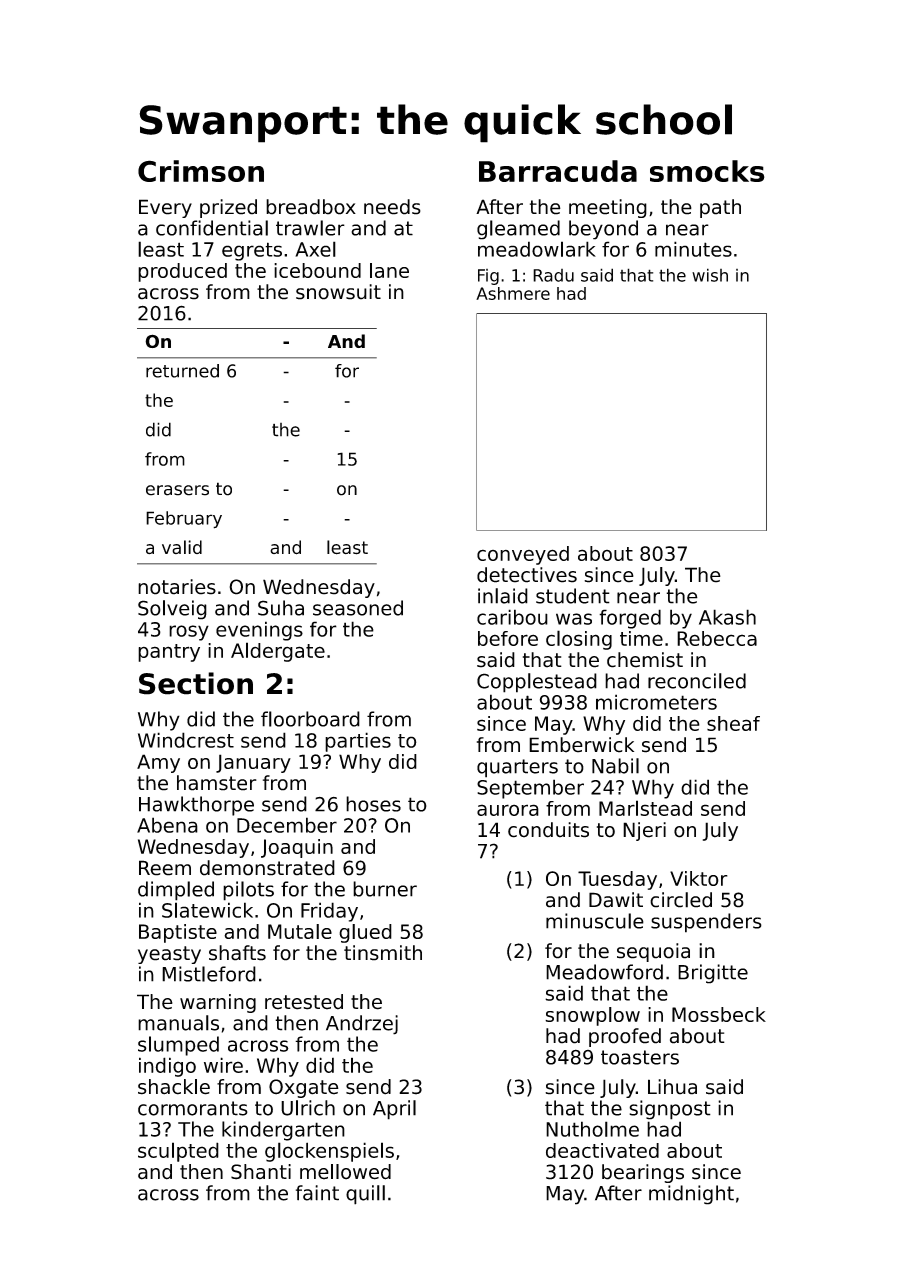 The image size is (904, 1285). I want to click on Fig, so click(488, 277).
